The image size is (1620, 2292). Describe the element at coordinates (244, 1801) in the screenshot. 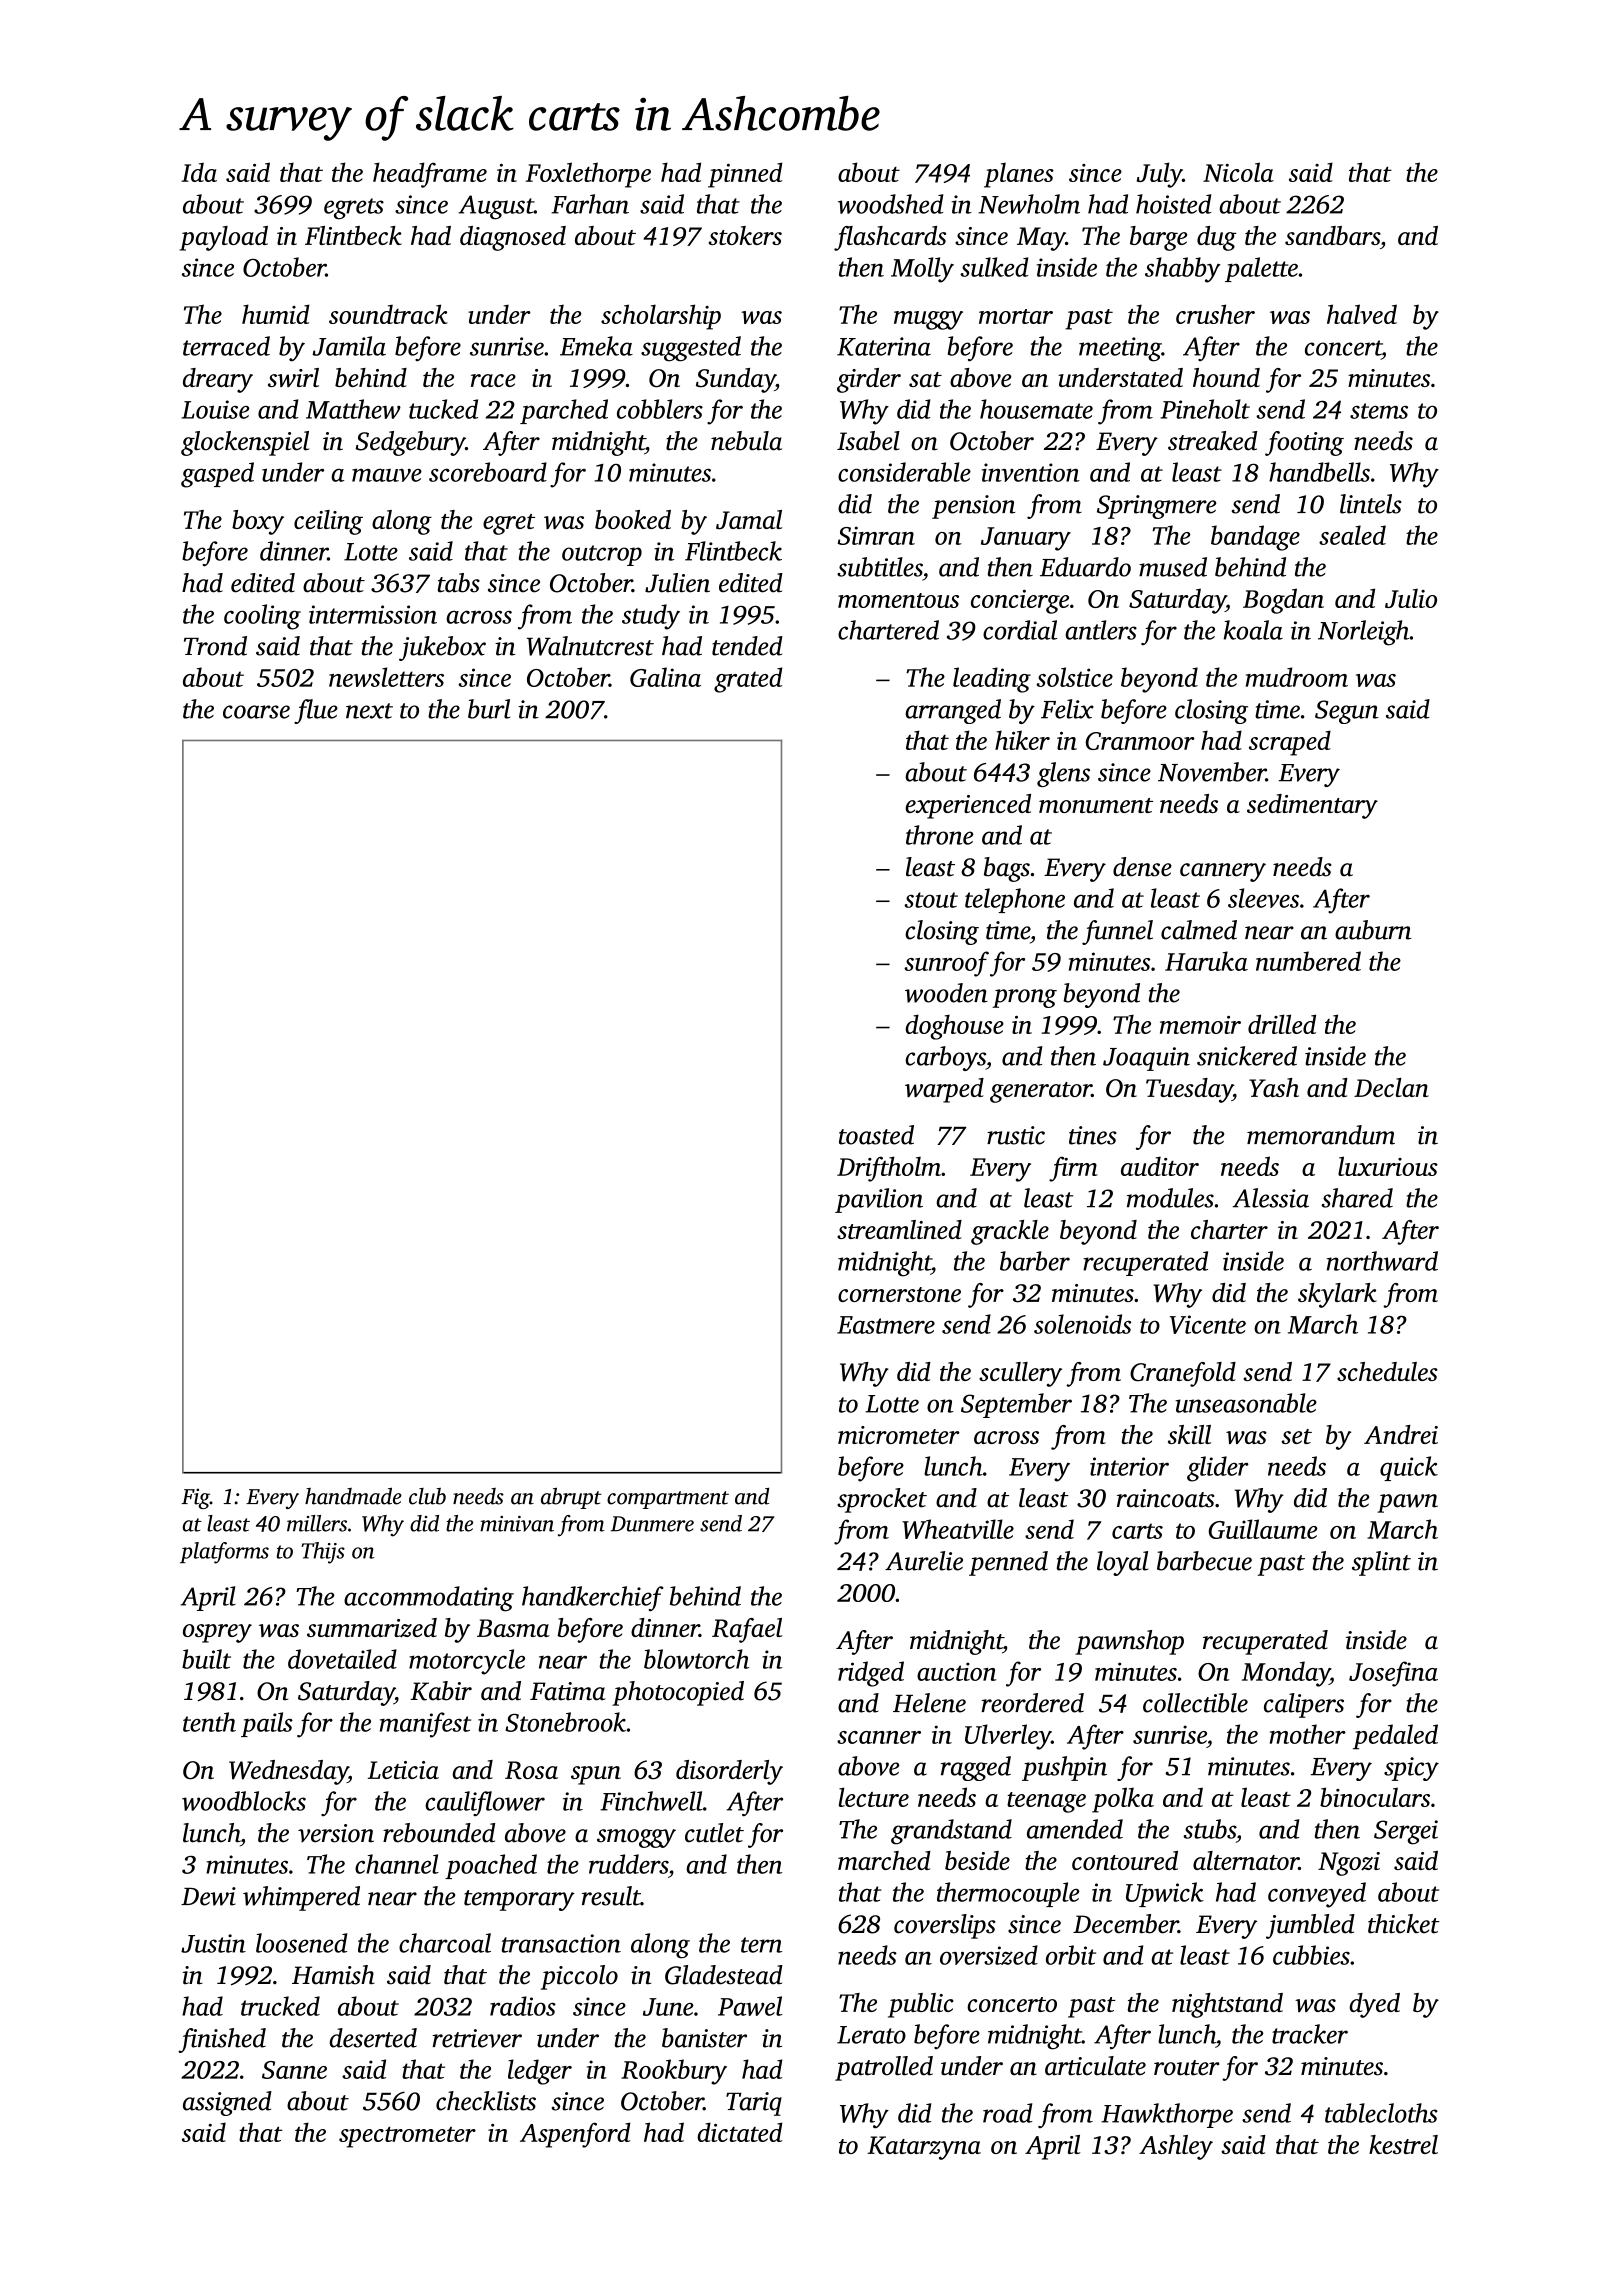

I see `woodblocks` at that location.
